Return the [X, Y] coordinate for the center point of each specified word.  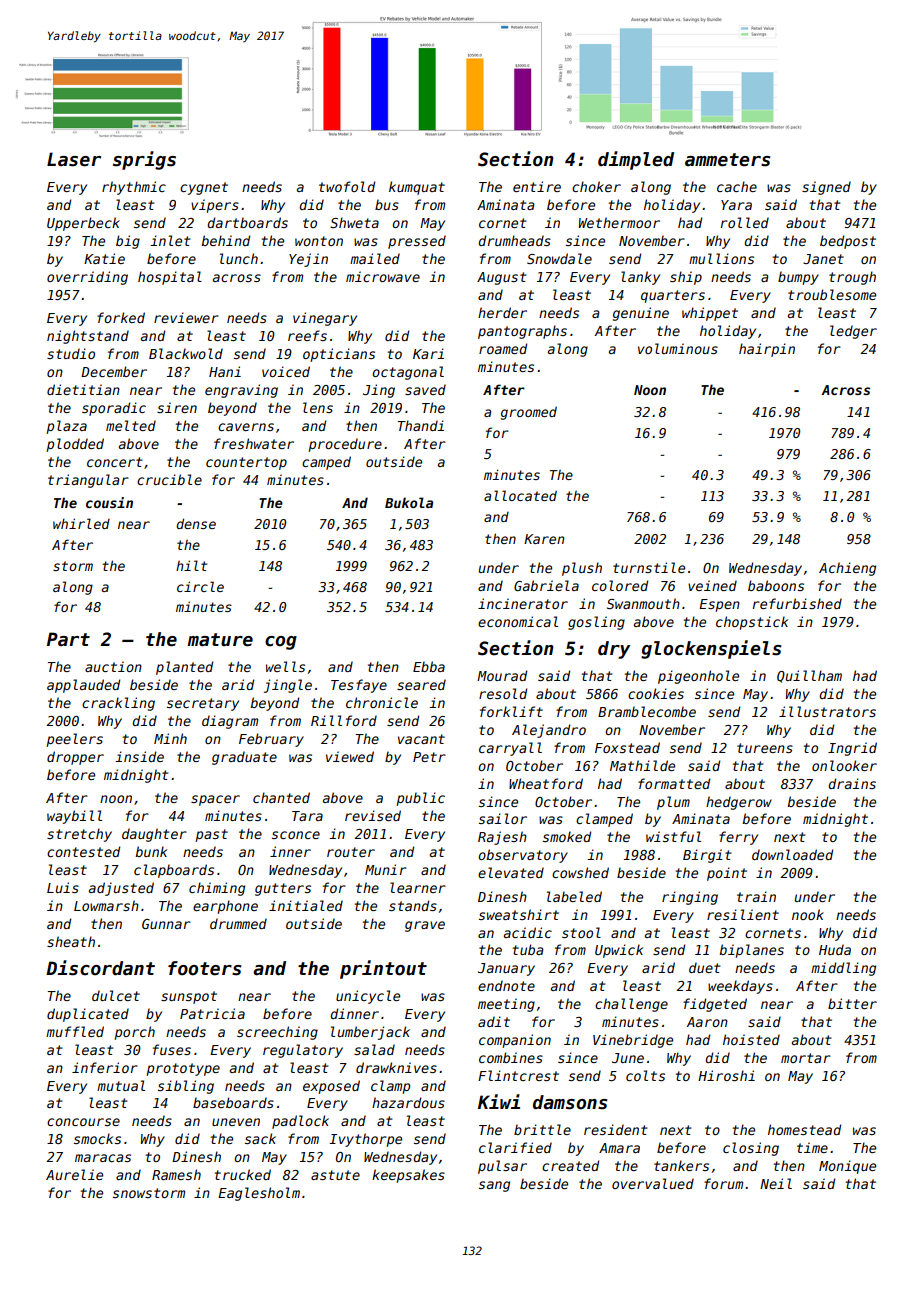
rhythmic [134, 188]
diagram [230, 722]
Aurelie [74, 1174]
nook [808, 914]
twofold [347, 186]
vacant [421, 739]
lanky [640, 278]
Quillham [809, 676]
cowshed [580, 872]
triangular [88, 481]
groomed [529, 413]
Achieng [847, 569]
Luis [63, 887]
